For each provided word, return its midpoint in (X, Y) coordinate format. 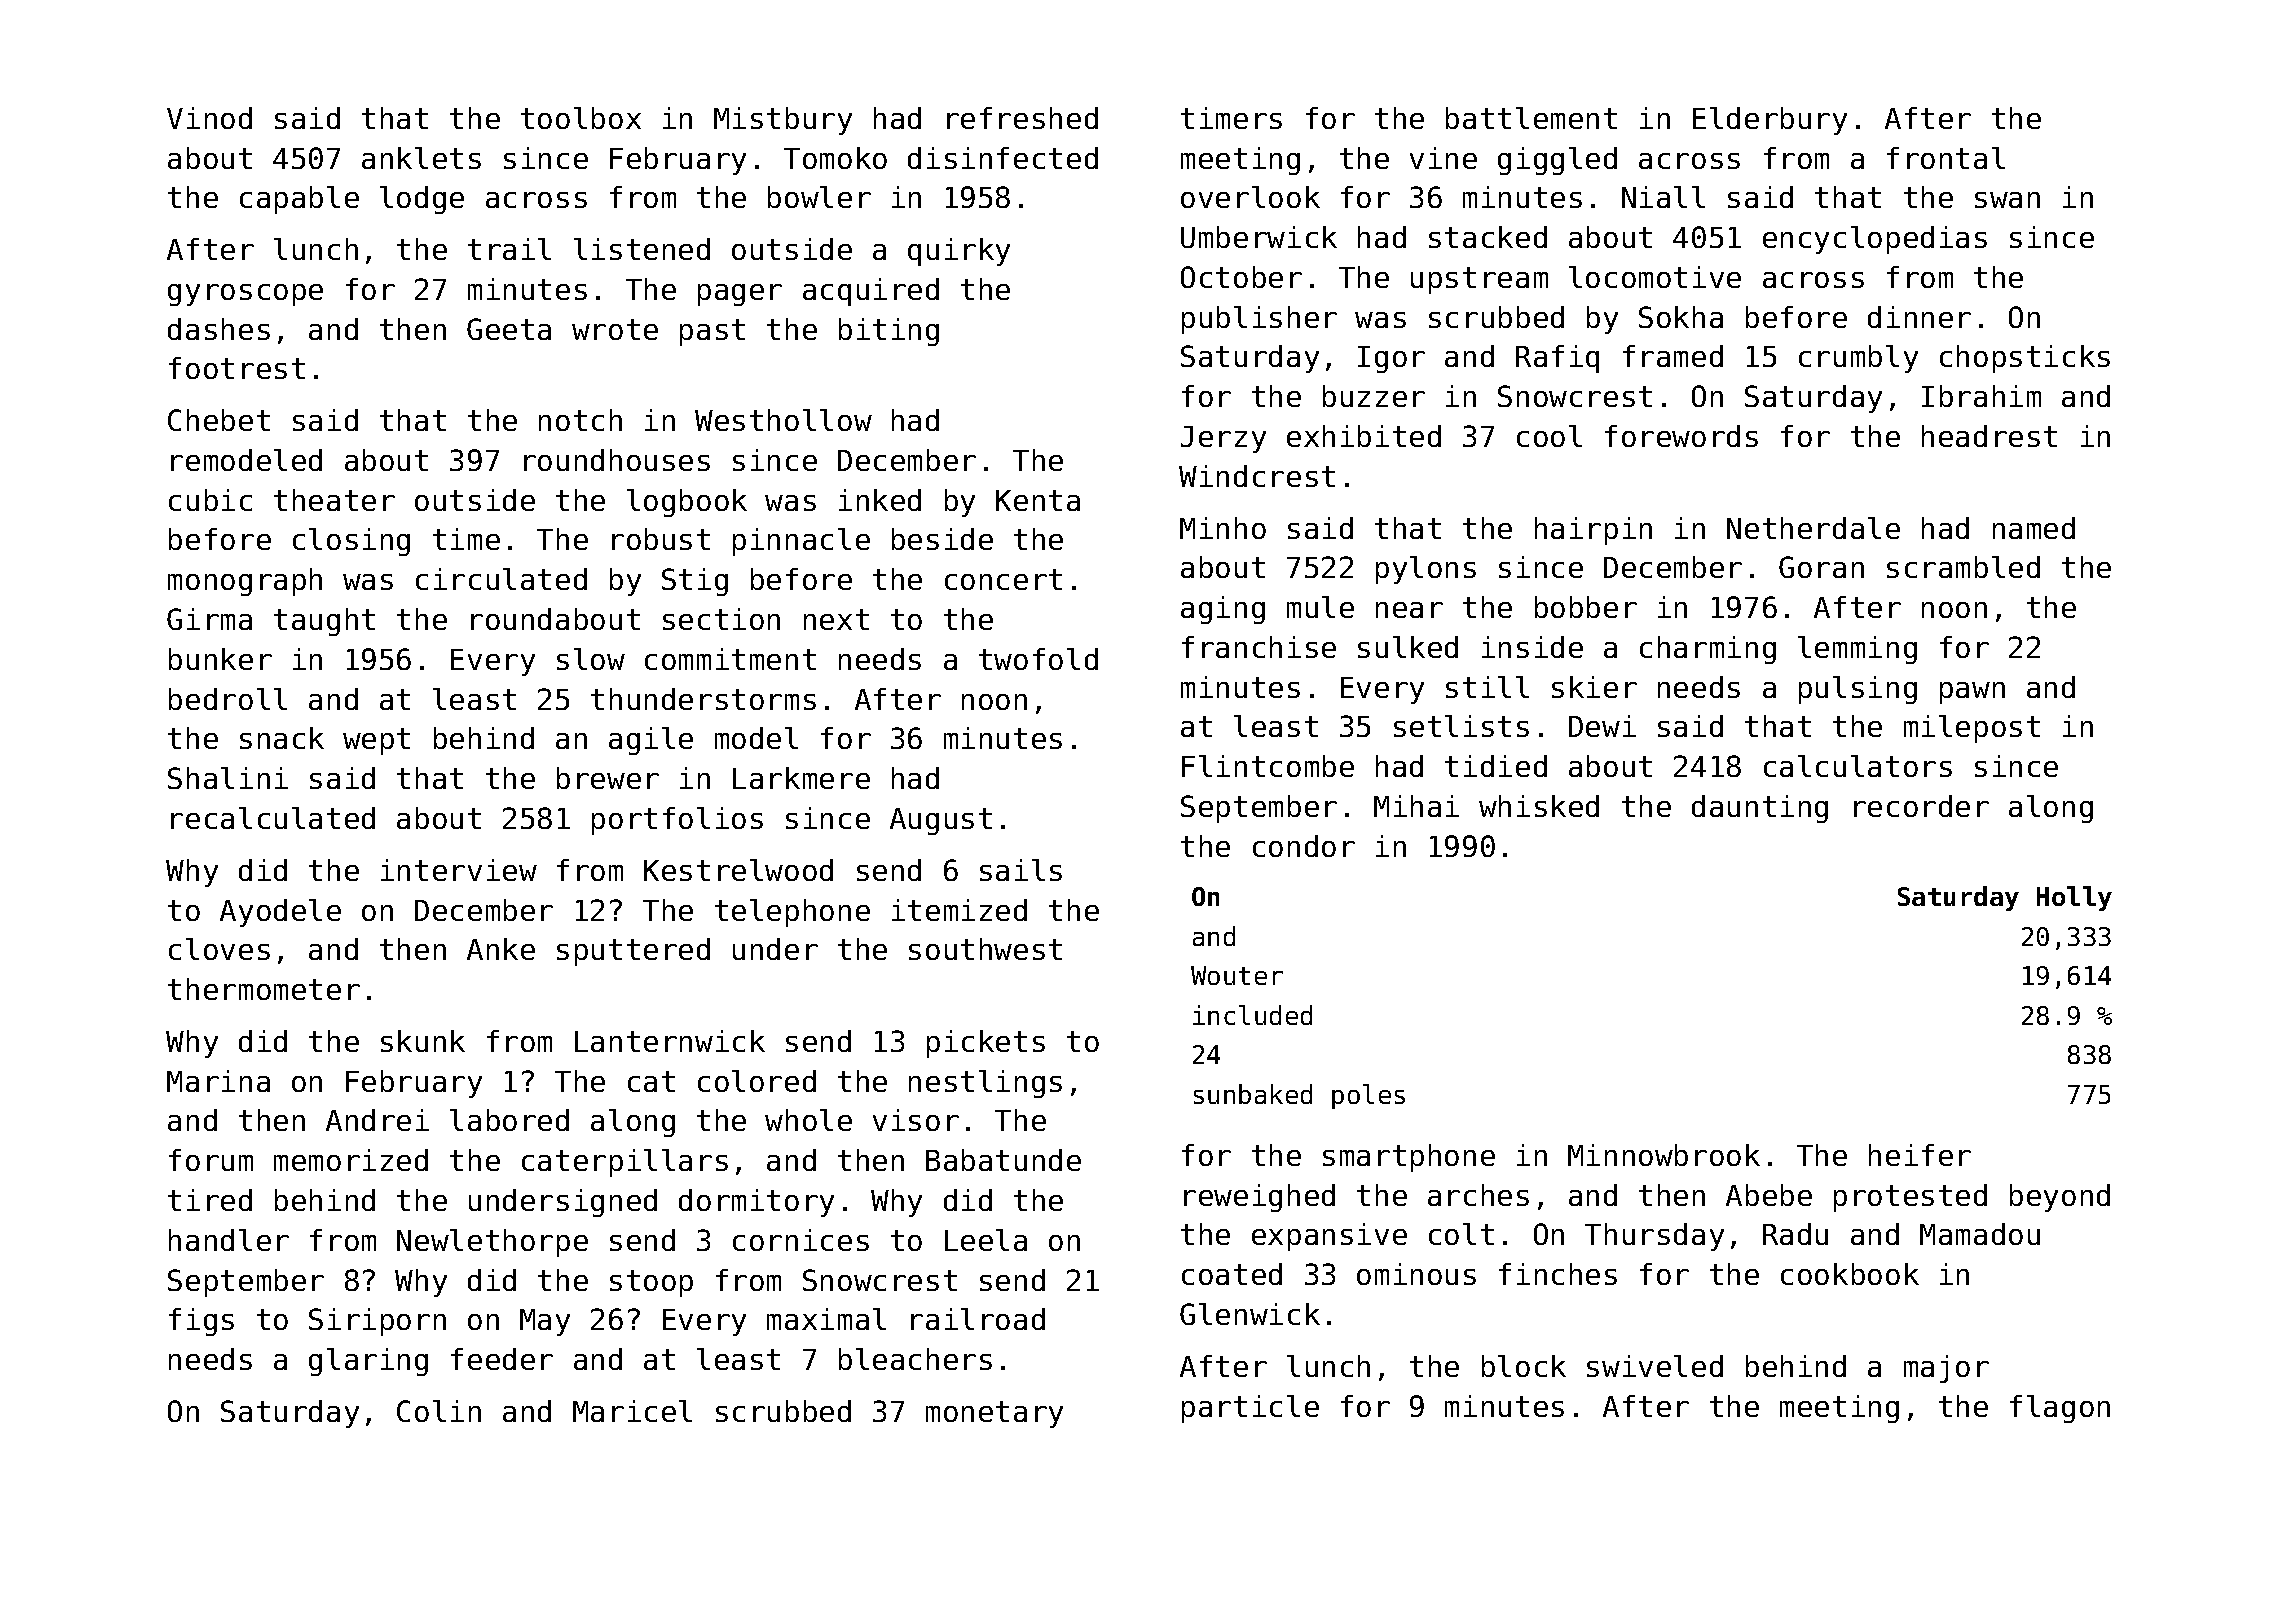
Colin (439, 1411)
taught (324, 622)
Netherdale (1813, 528)
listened (642, 249)
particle (1250, 1409)
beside (942, 539)
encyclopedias (1875, 240)
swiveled (1655, 1366)
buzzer (1374, 396)
